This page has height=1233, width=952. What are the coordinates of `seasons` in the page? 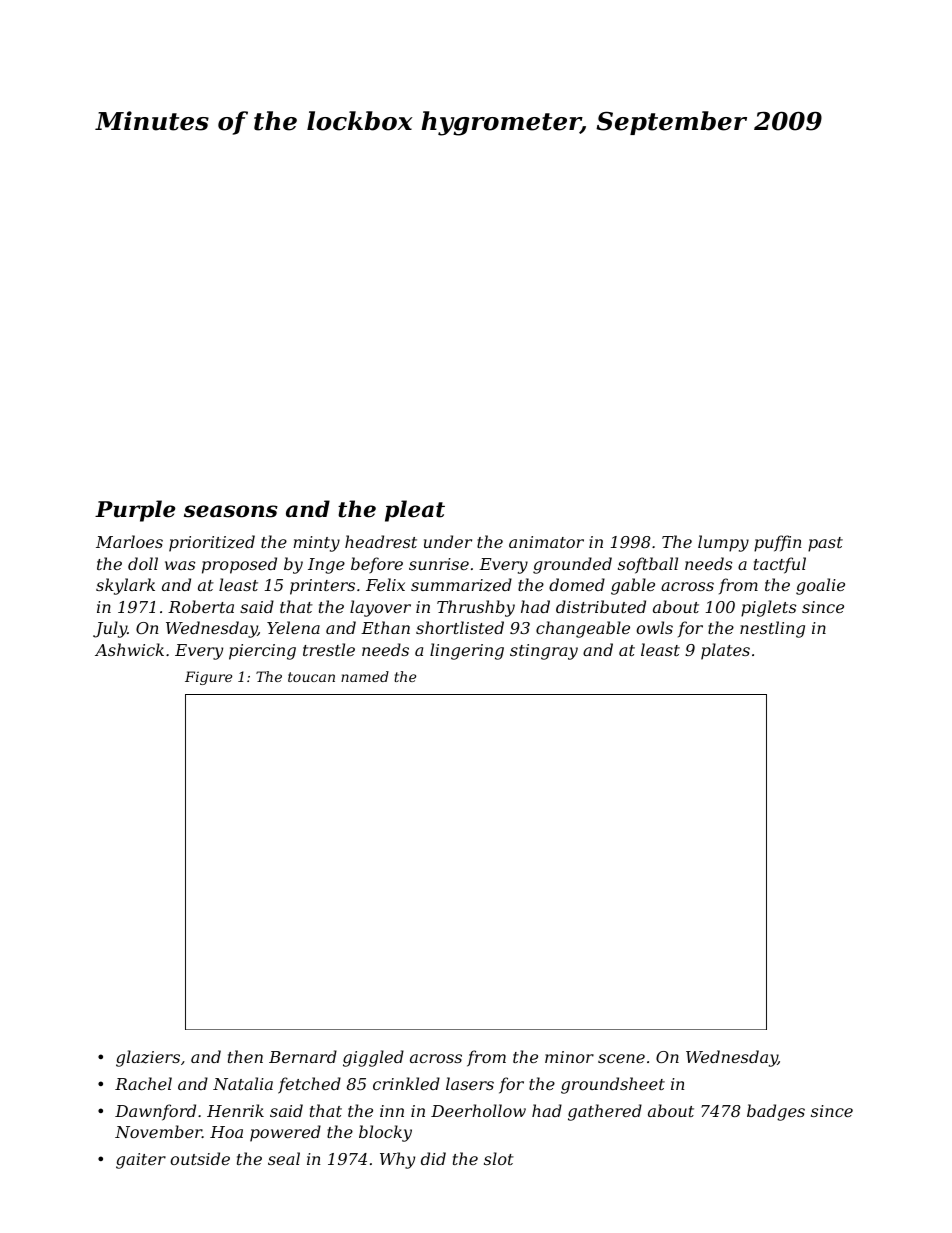 It's located at (231, 511).
